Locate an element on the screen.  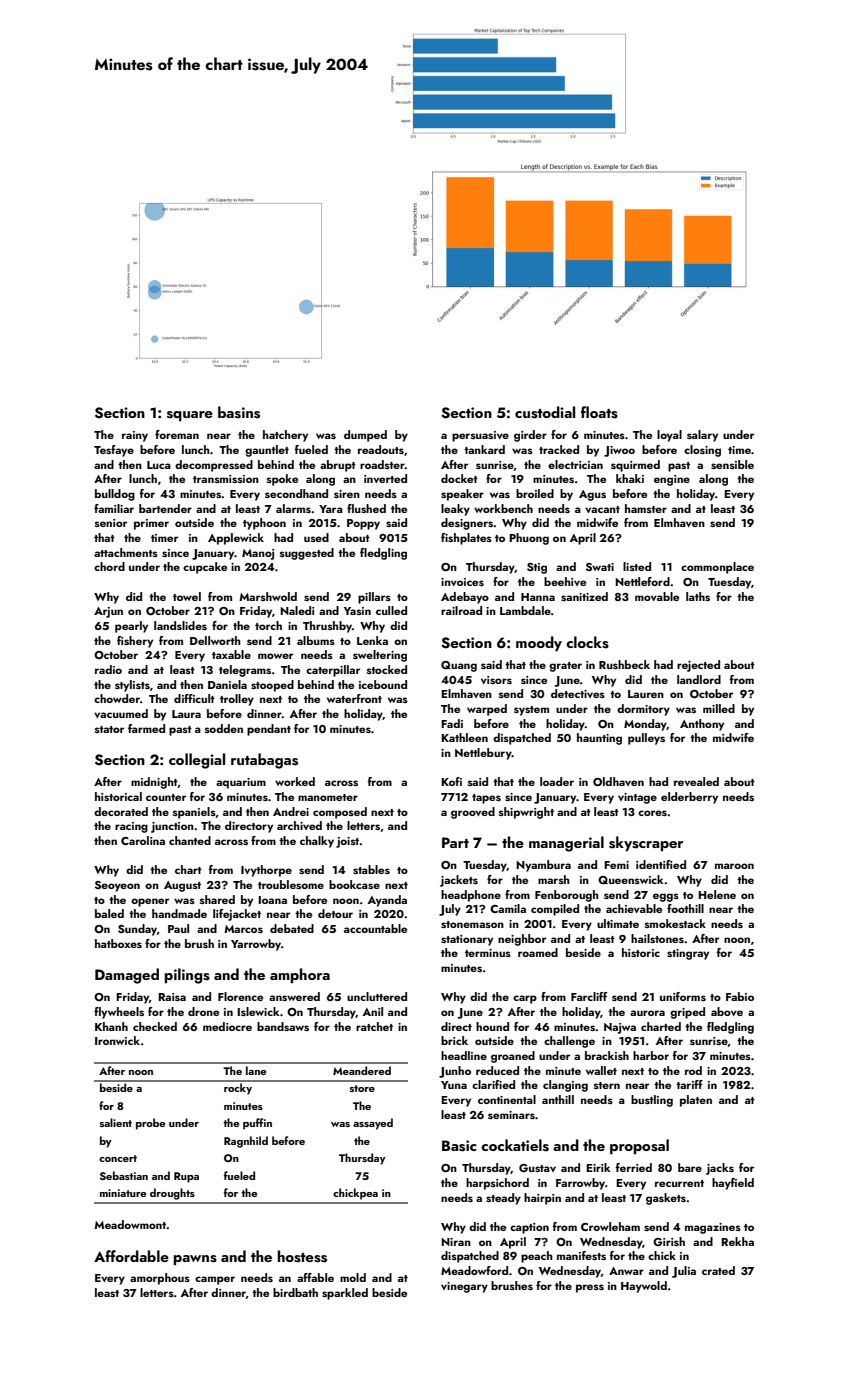
basins is located at coordinates (239, 412).
